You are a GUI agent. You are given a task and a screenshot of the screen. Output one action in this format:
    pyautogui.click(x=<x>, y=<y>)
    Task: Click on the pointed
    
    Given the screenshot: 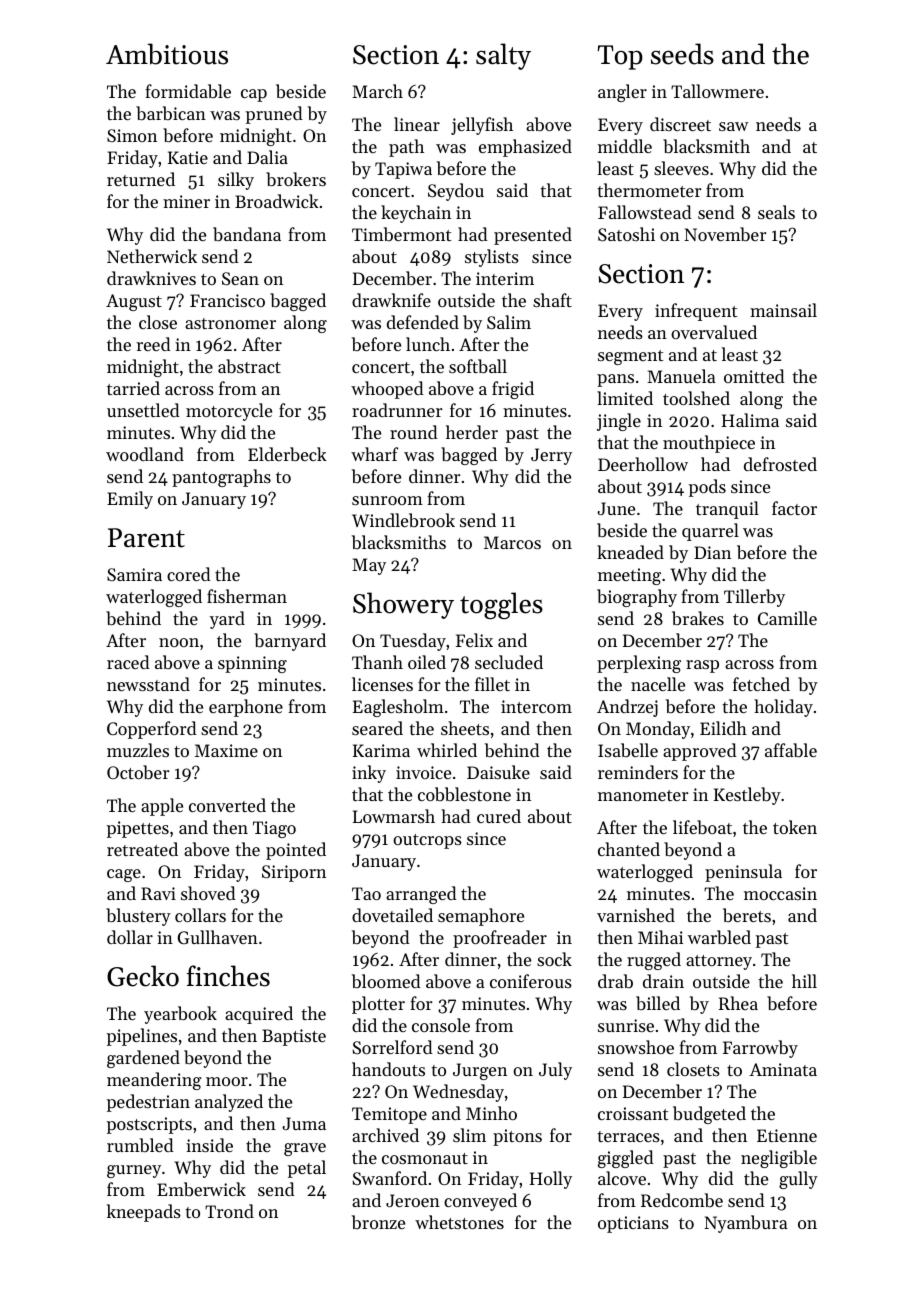 What is the action you would take?
    pyautogui.click(x=296, y=851)
